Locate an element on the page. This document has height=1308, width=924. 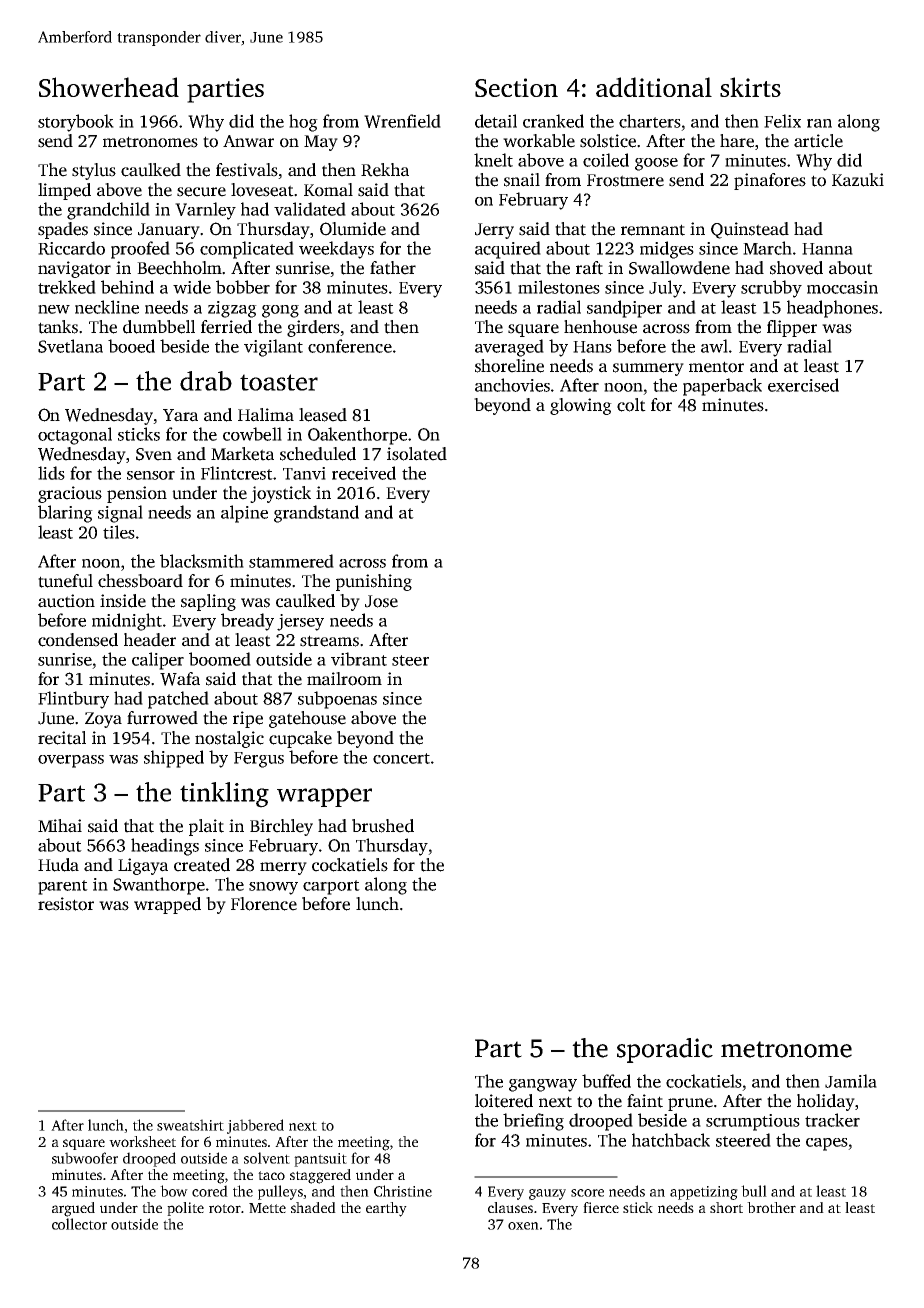
Showerhead is located at coordinates (109, 87).
